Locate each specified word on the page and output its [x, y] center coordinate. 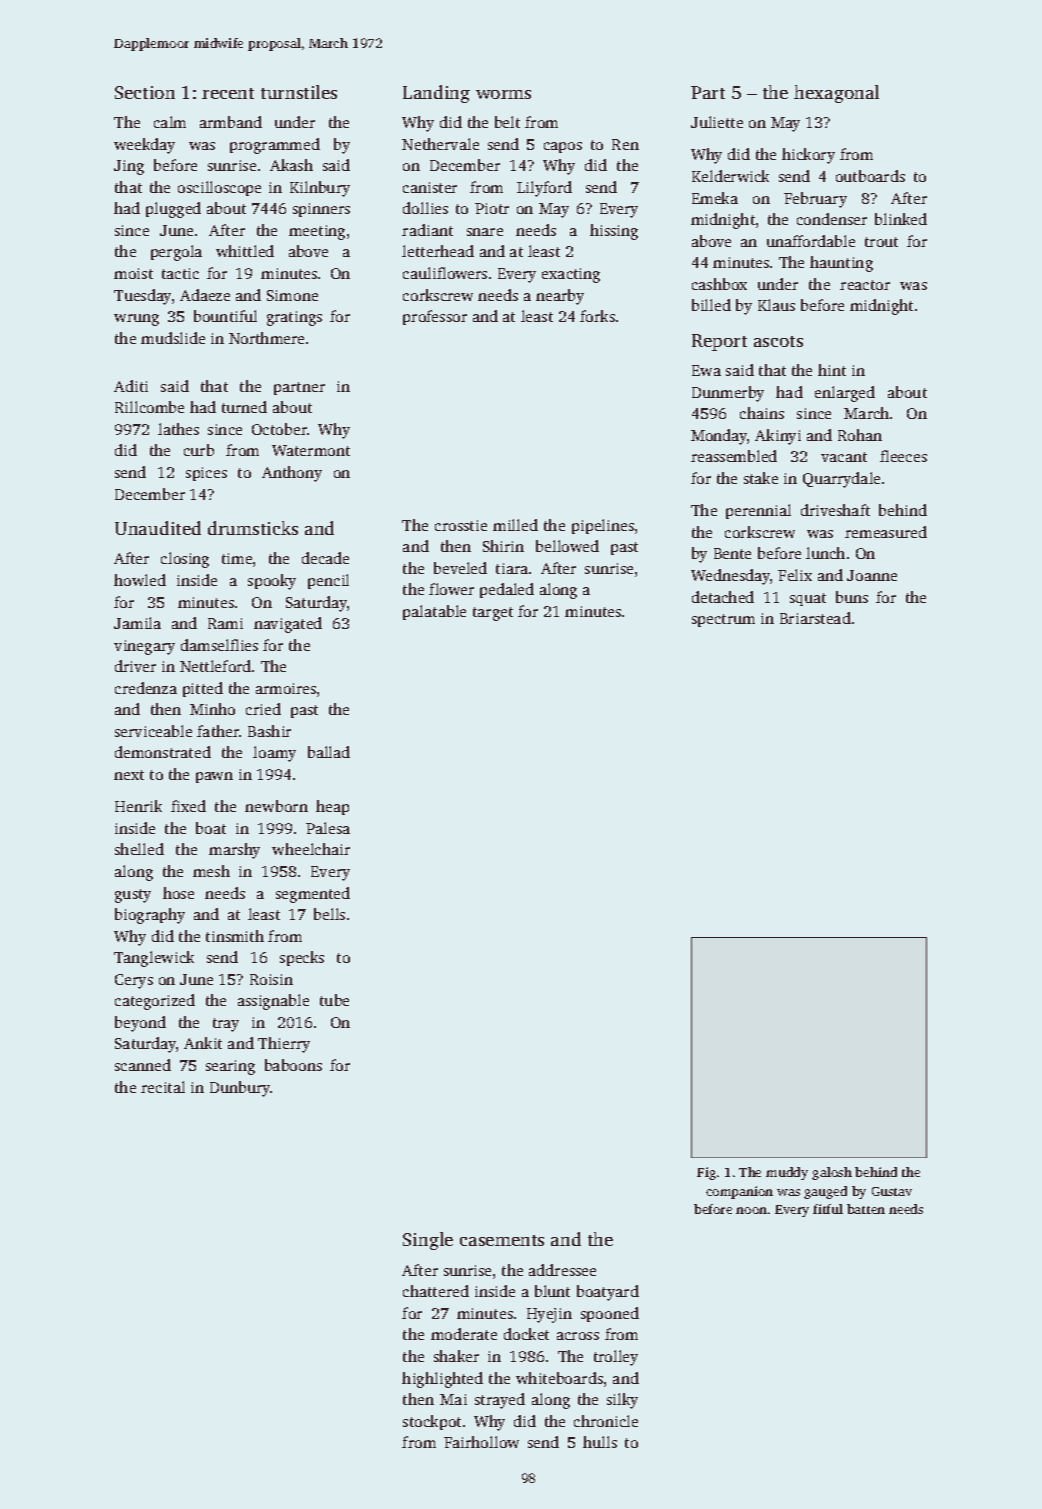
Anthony [292, 474]
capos [563, 147]
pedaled [507, 590]
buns [852, 597]
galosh [832, 1173]
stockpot [432, 1422]
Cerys [134, 981]
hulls [600, 1442]
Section [145, 92]
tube [334, 1000]
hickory [808, 156]
